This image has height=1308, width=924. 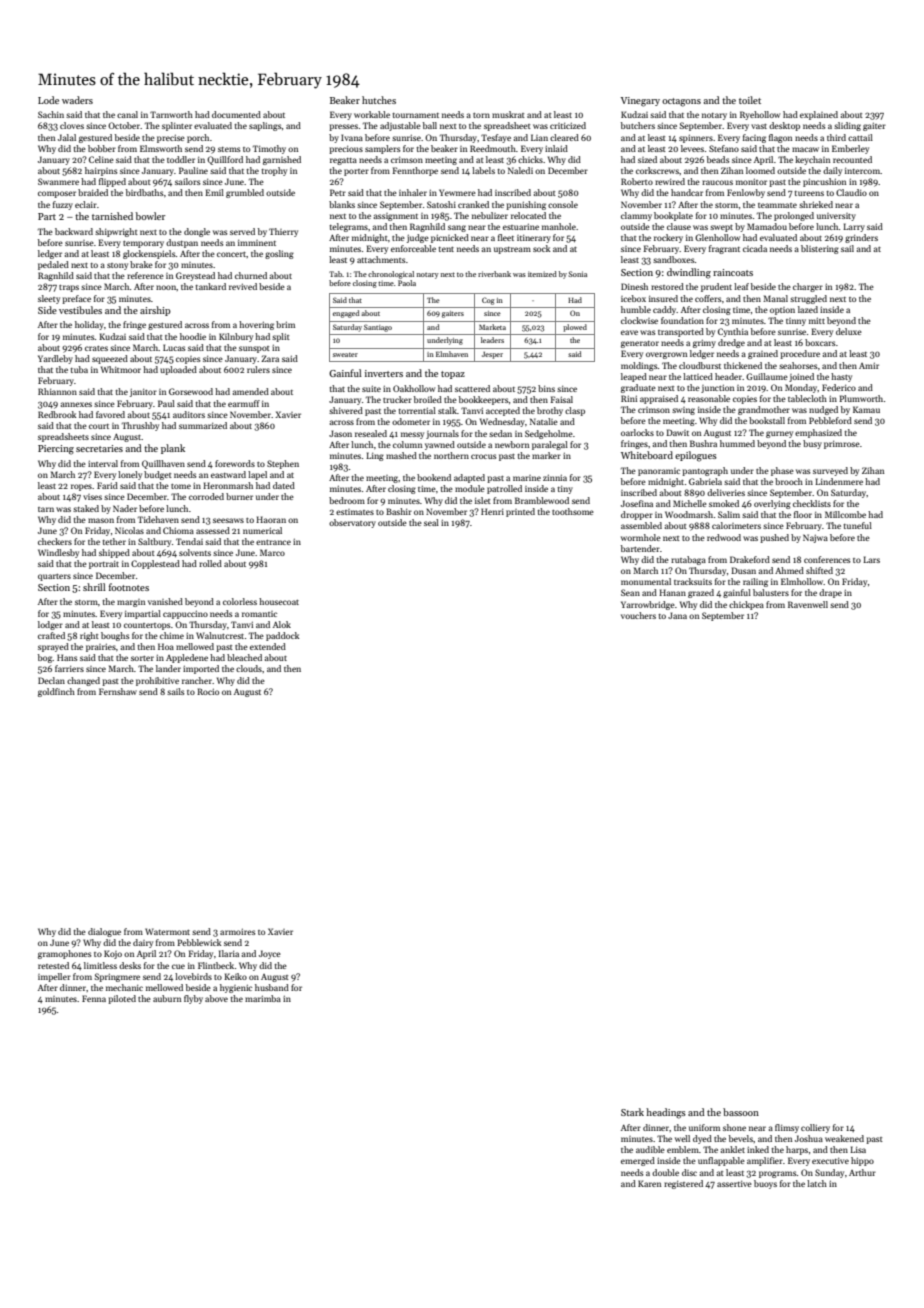 What do you see at coordinates (861, 238) in the image?
I see `grinders` at bounding box center [861, 238].
